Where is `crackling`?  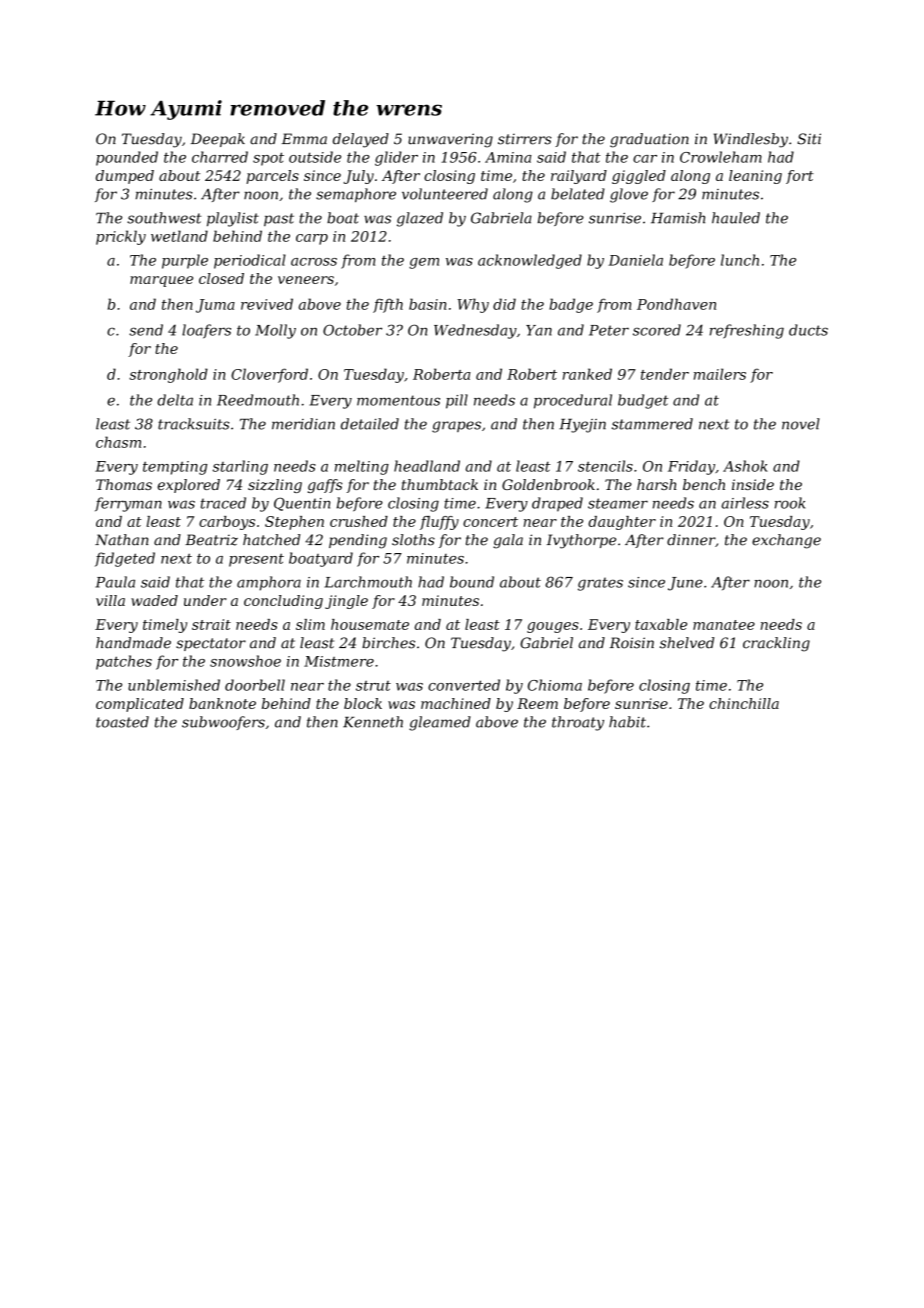 crackling is located at coordinates (776, 644).
